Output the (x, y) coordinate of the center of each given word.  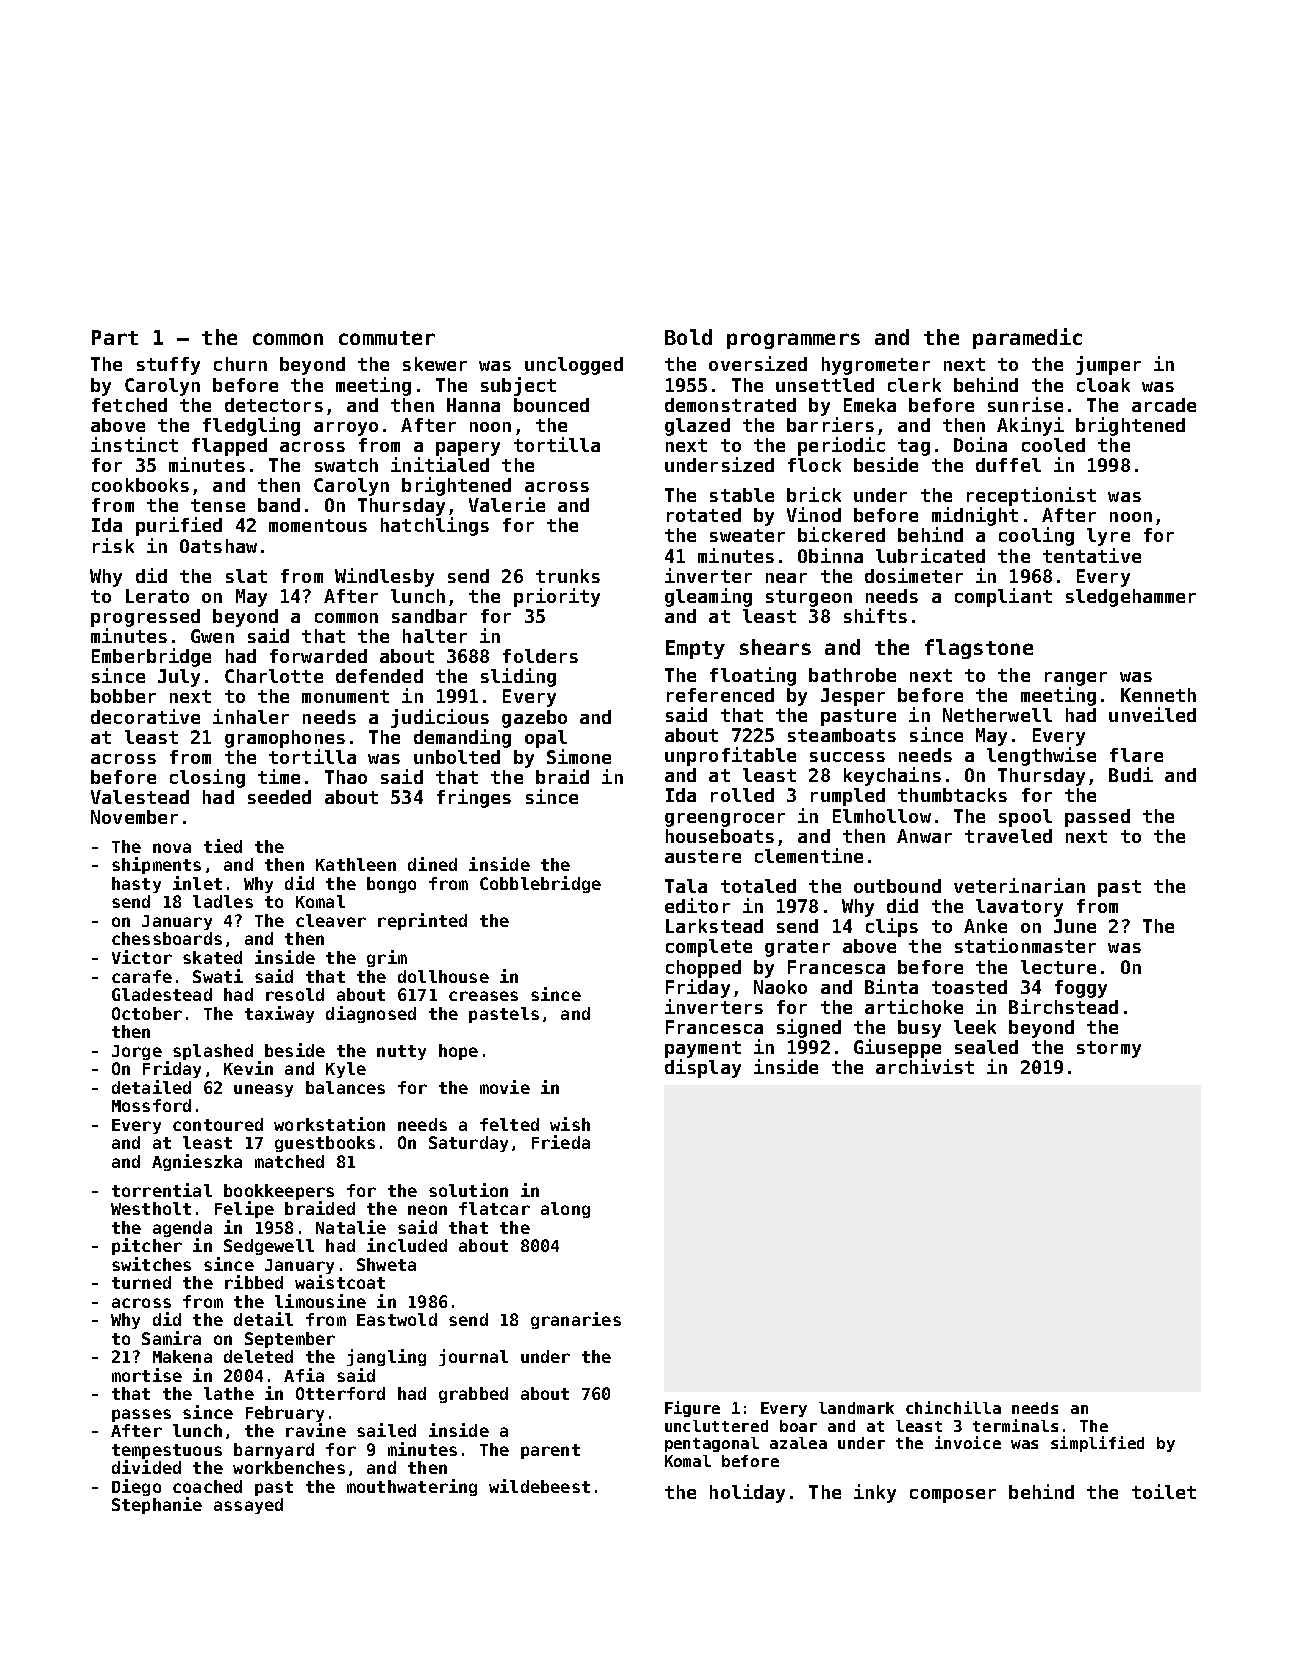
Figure (692, 1409)
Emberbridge (151, 657)
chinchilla (953, 1407)
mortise (147, 1375)
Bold (688, 337)
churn (240, 364)
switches (151, 1264)
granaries (576, 1320)
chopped (703, 969)
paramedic (1027, 338)
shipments (156, 865)
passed (1097, 818)
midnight (975, 516)
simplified (1097, 1444)
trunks (568, 576)
